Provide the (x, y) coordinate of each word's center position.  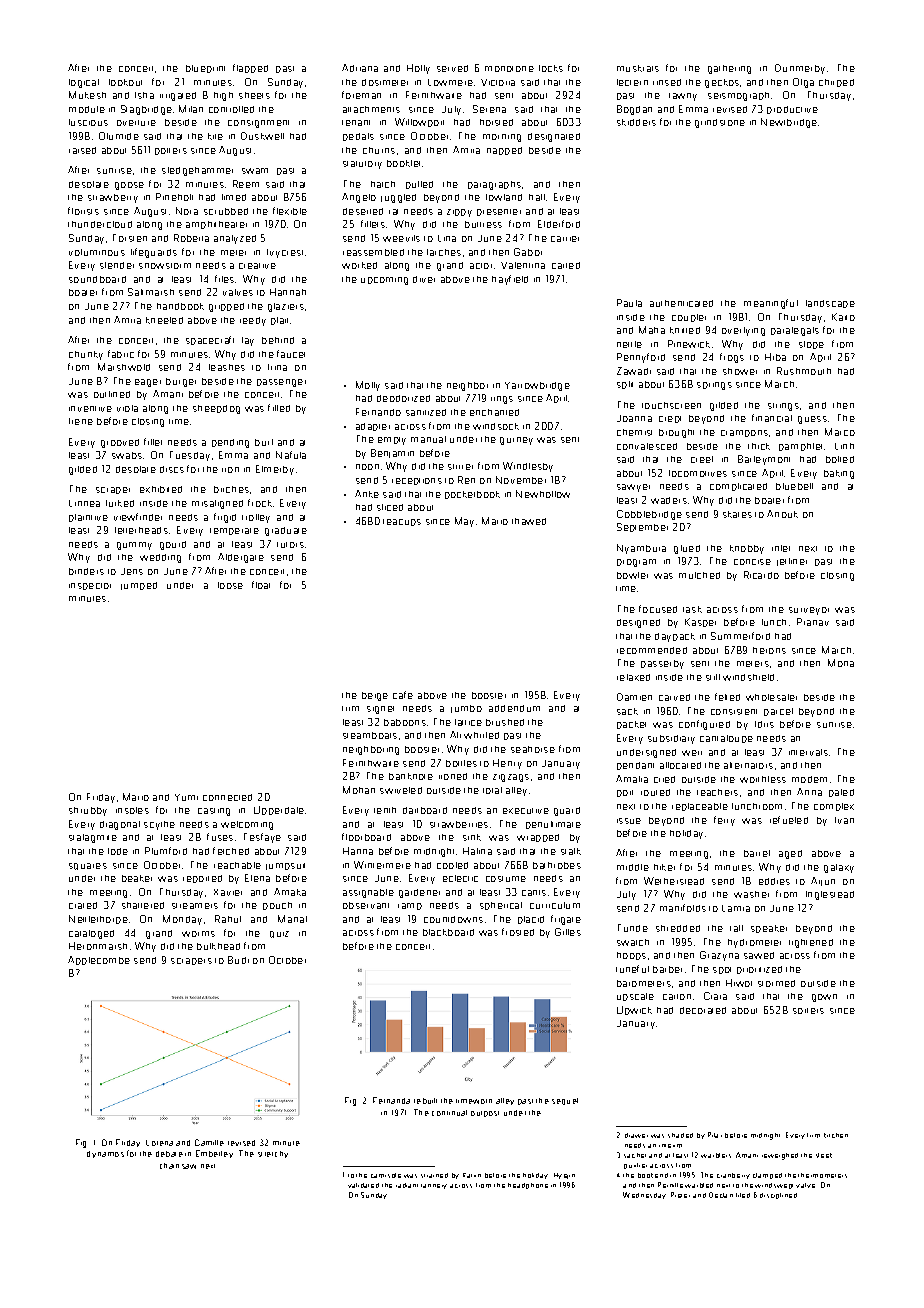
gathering (729, 69)
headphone (528, 1186)
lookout (125, 82)
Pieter (680, 1195)
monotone (509, 69)
